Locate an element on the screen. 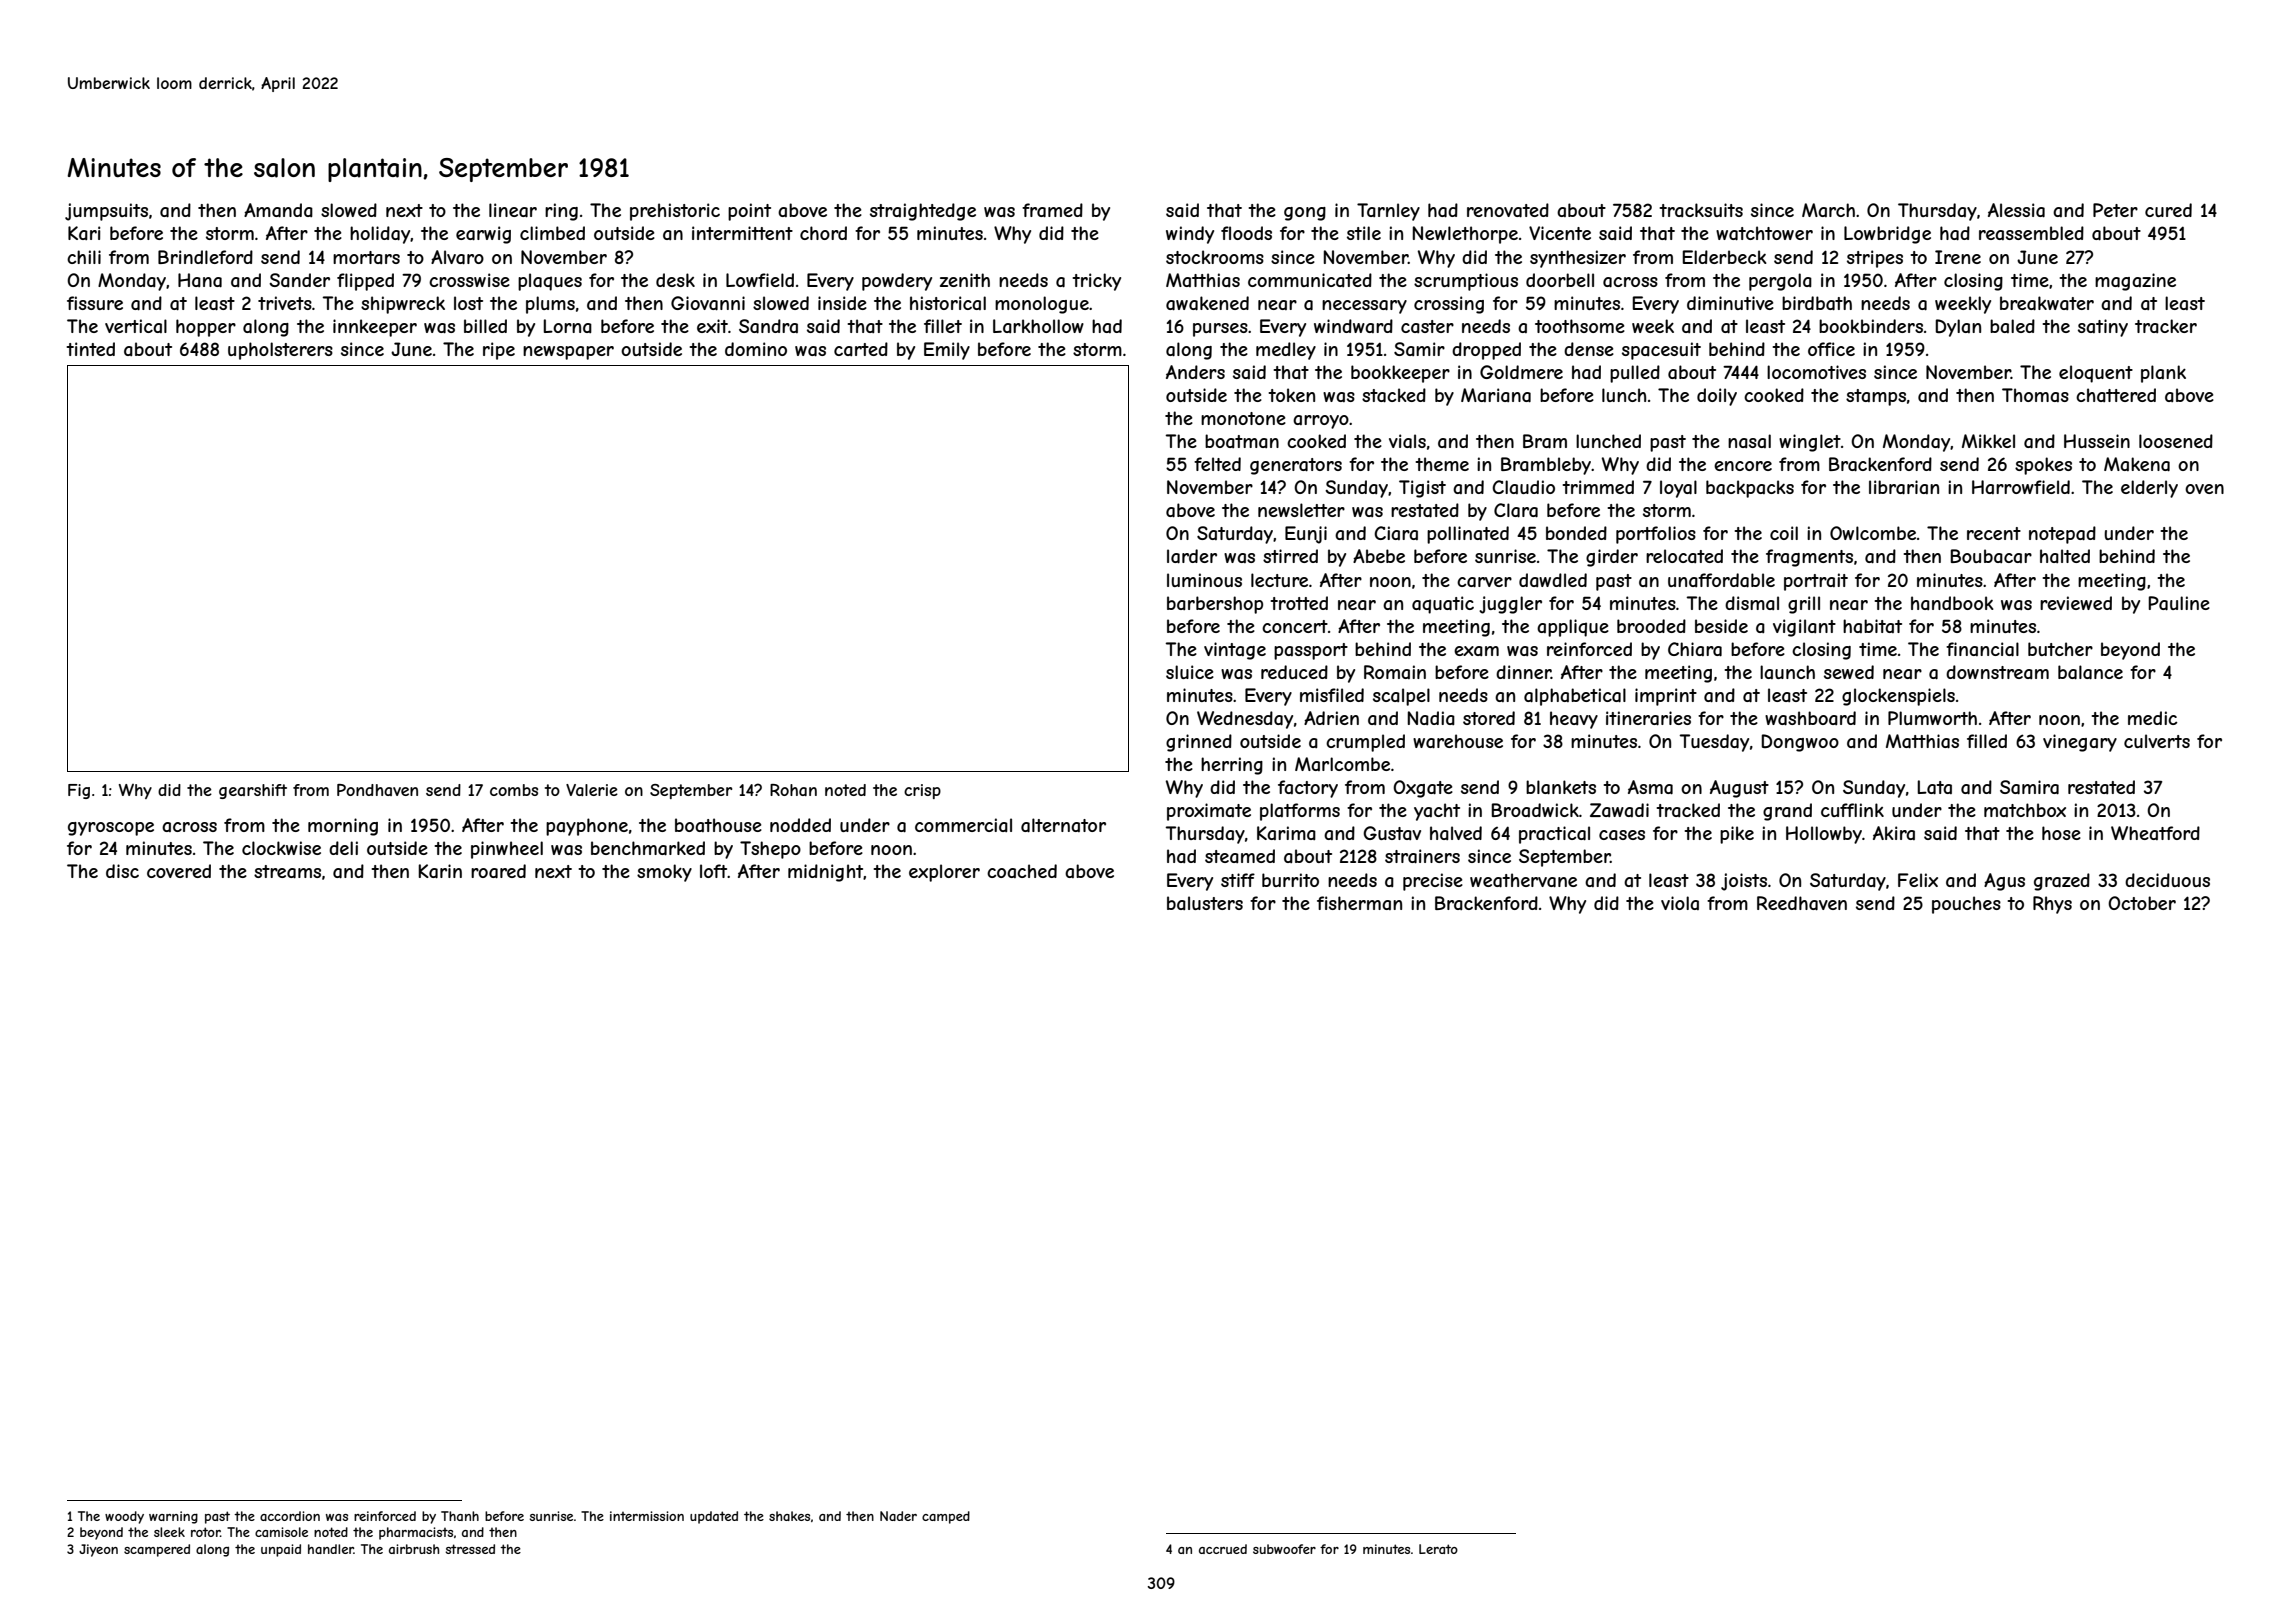 The height and width of the screenshot is (1623, 2295). grill is located at coordinates (1804, 605).
